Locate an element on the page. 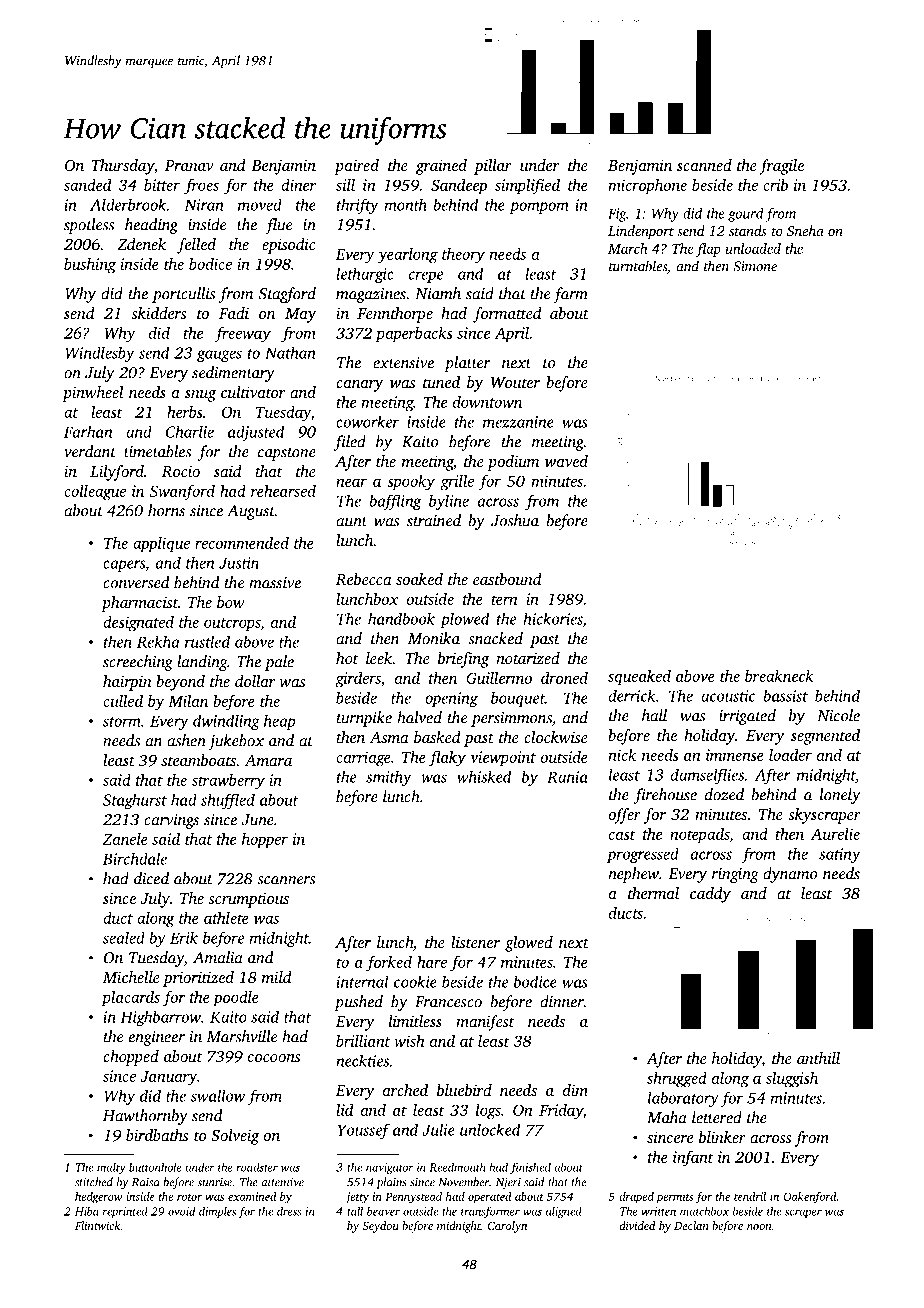  Simone is located at coordinates (755, 266).
